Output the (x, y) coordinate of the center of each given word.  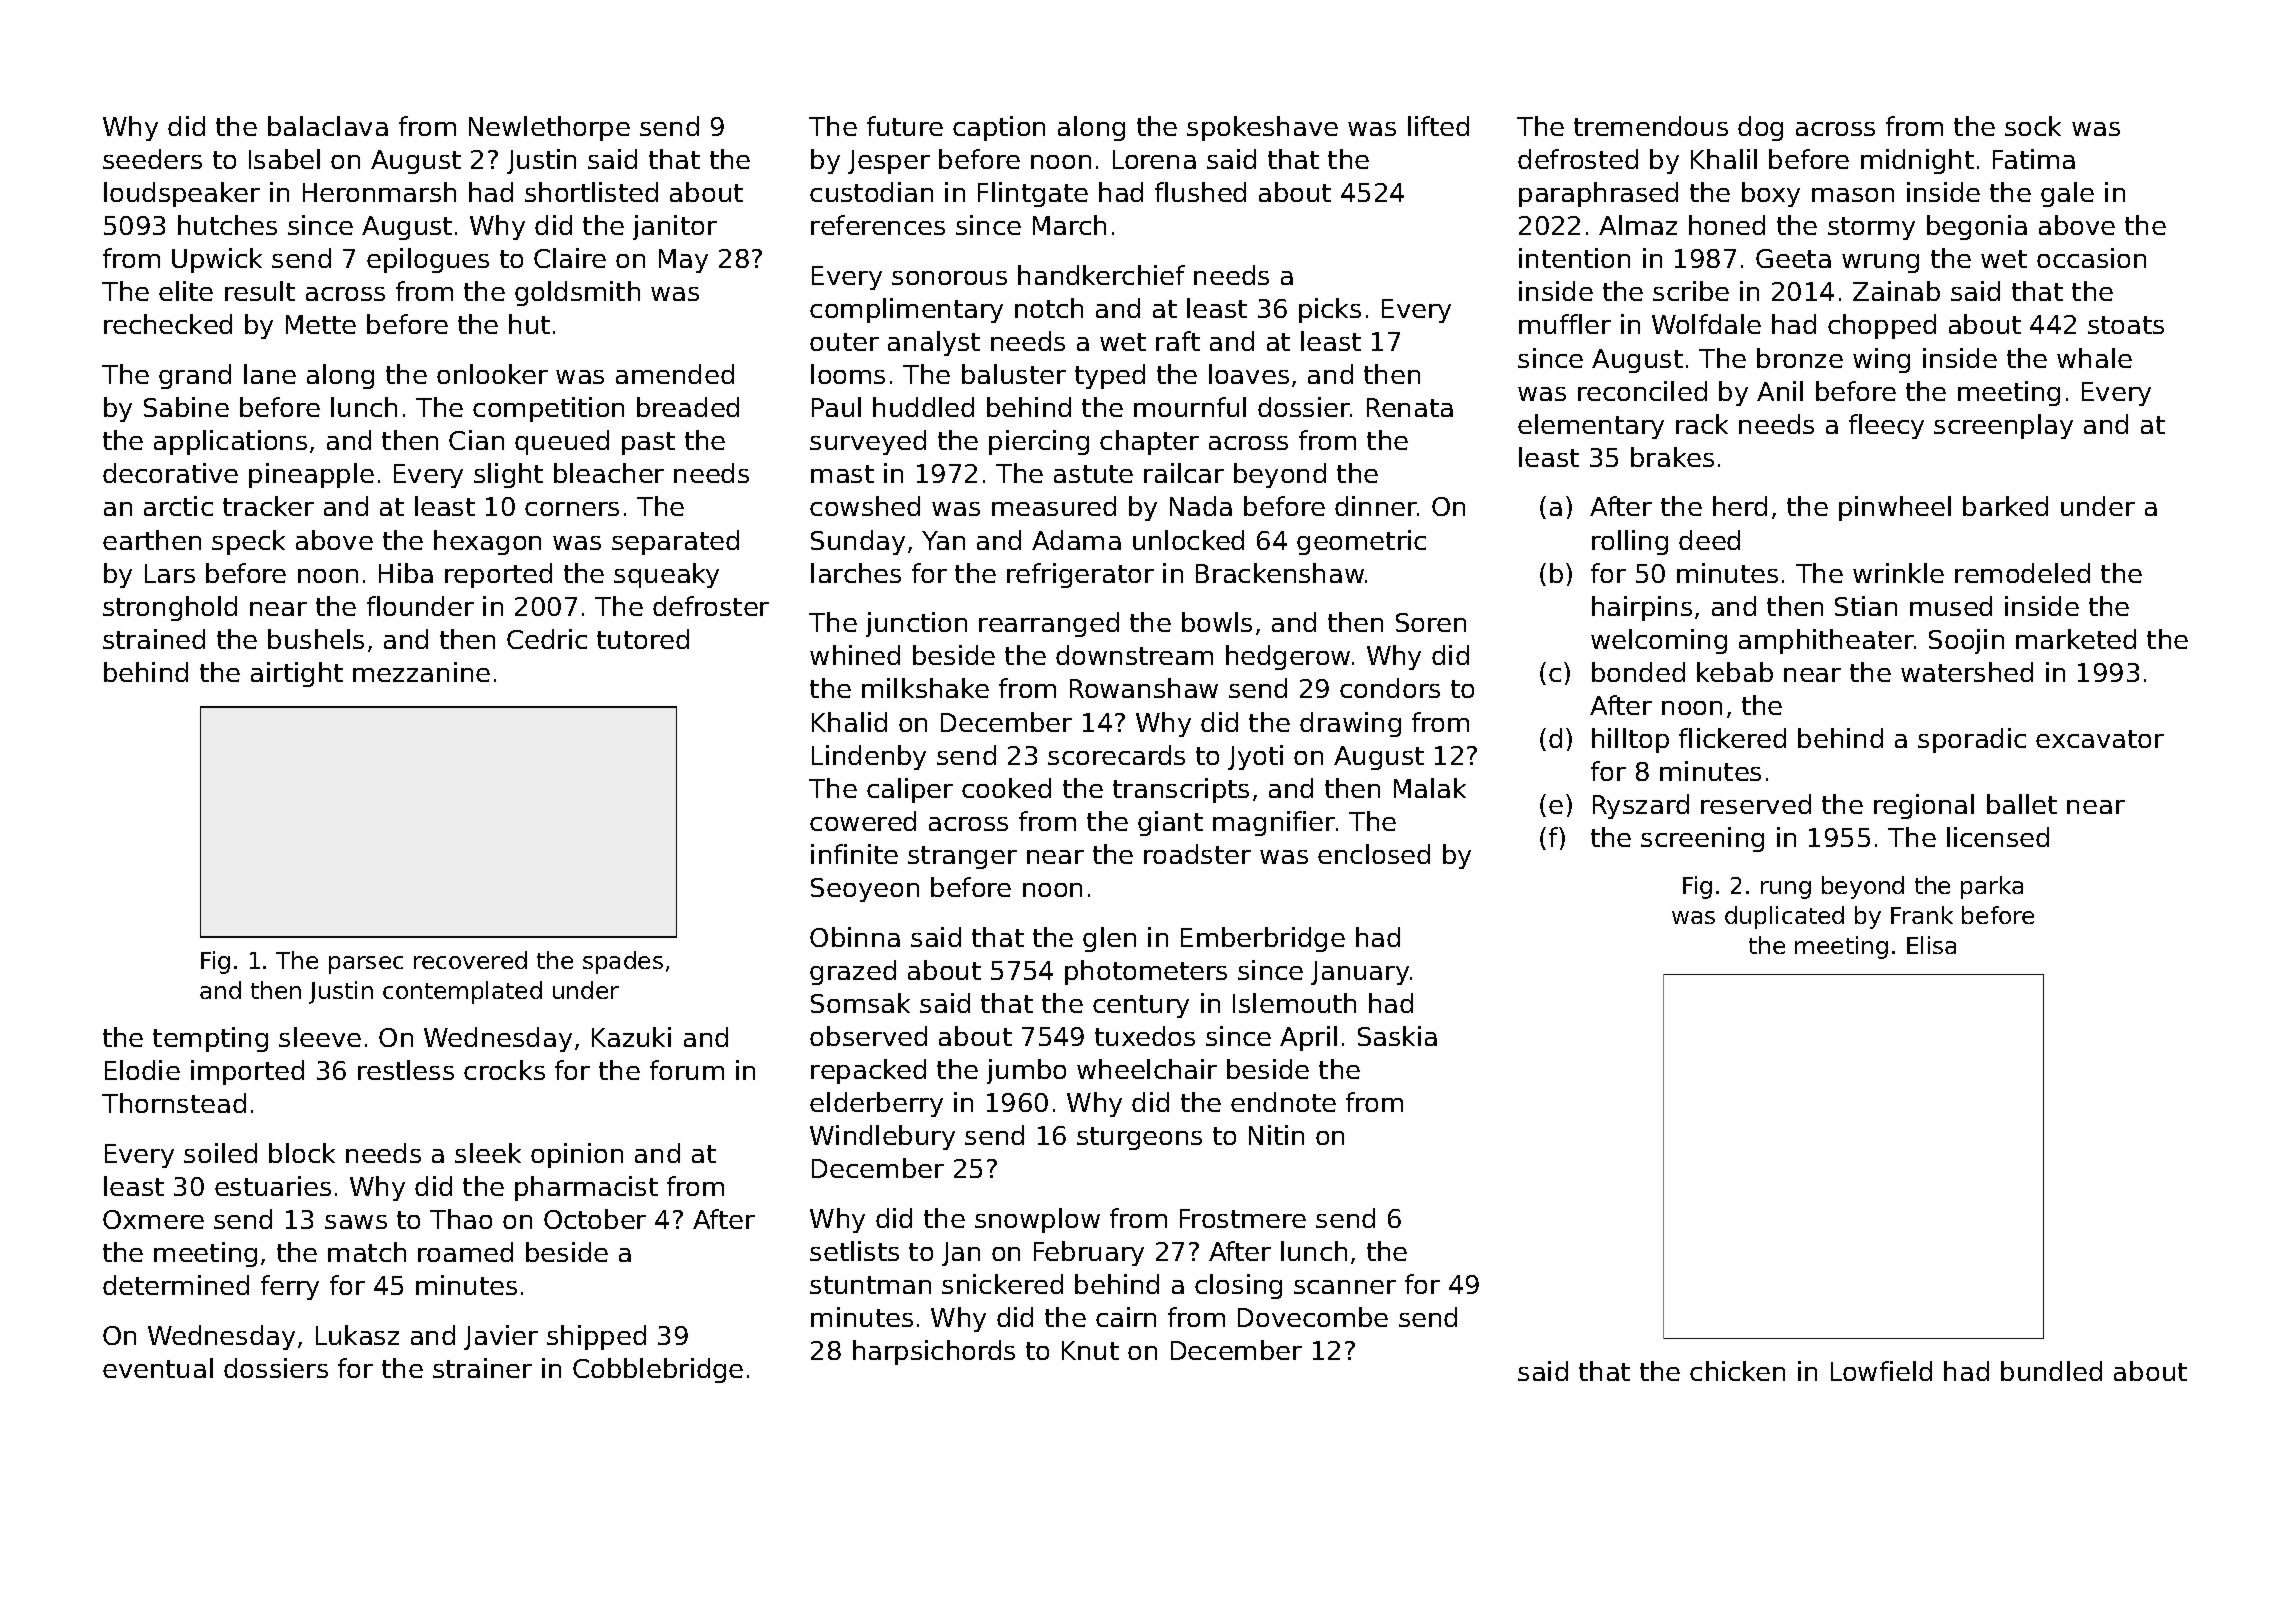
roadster (1197, 854)
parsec (366, 965)
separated (675, 542)
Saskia (1397, 1036)
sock (2033, 126)
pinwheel (1895, 508)
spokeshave (1262, 128)
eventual (158, 1368)
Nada (1201, 506)
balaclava (328, 126)
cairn (1126, 1317)
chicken (1737, 1371)
